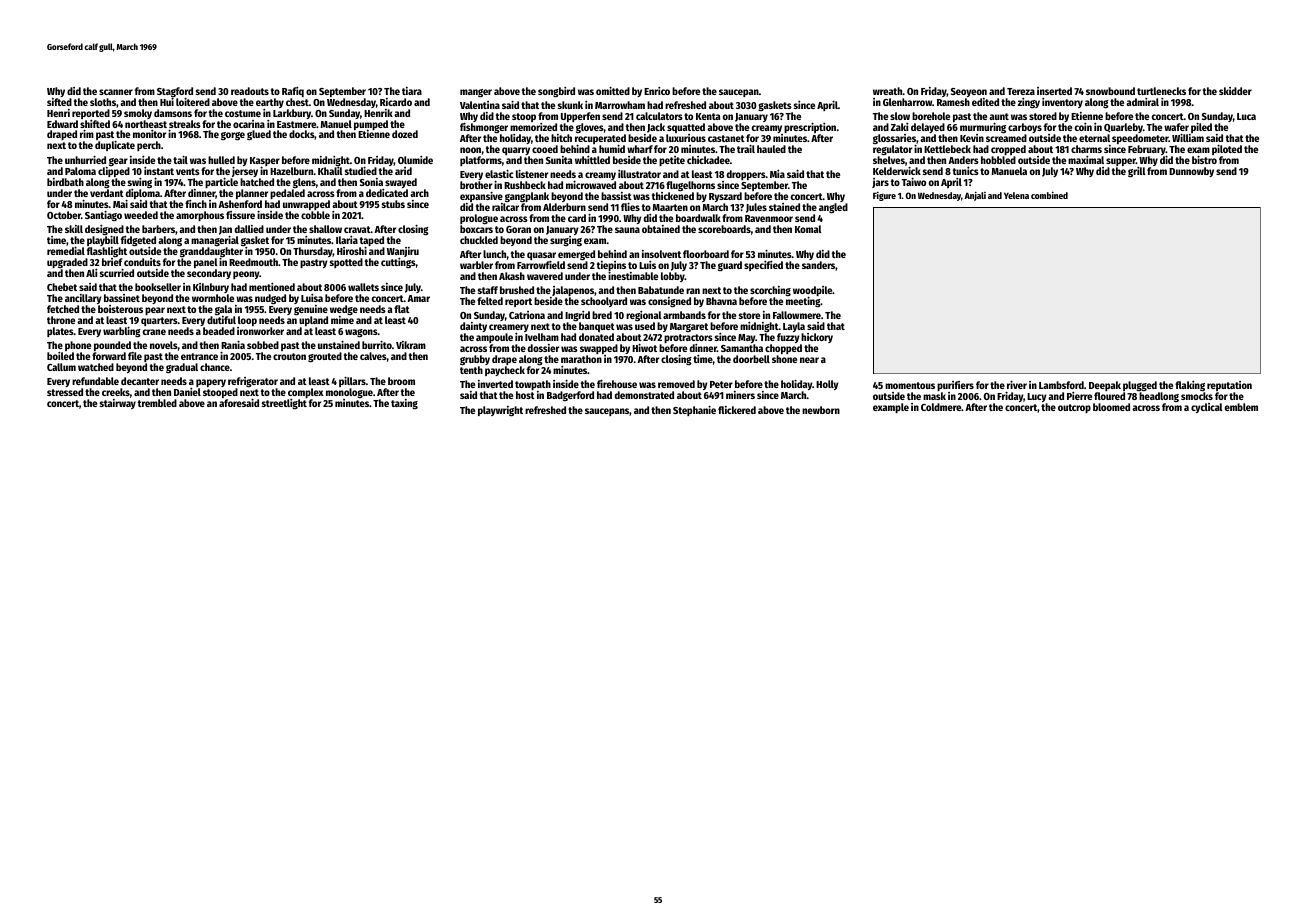 This screenshot has width=1308, height=924. I want to click on stairway, so click(118, 404).
